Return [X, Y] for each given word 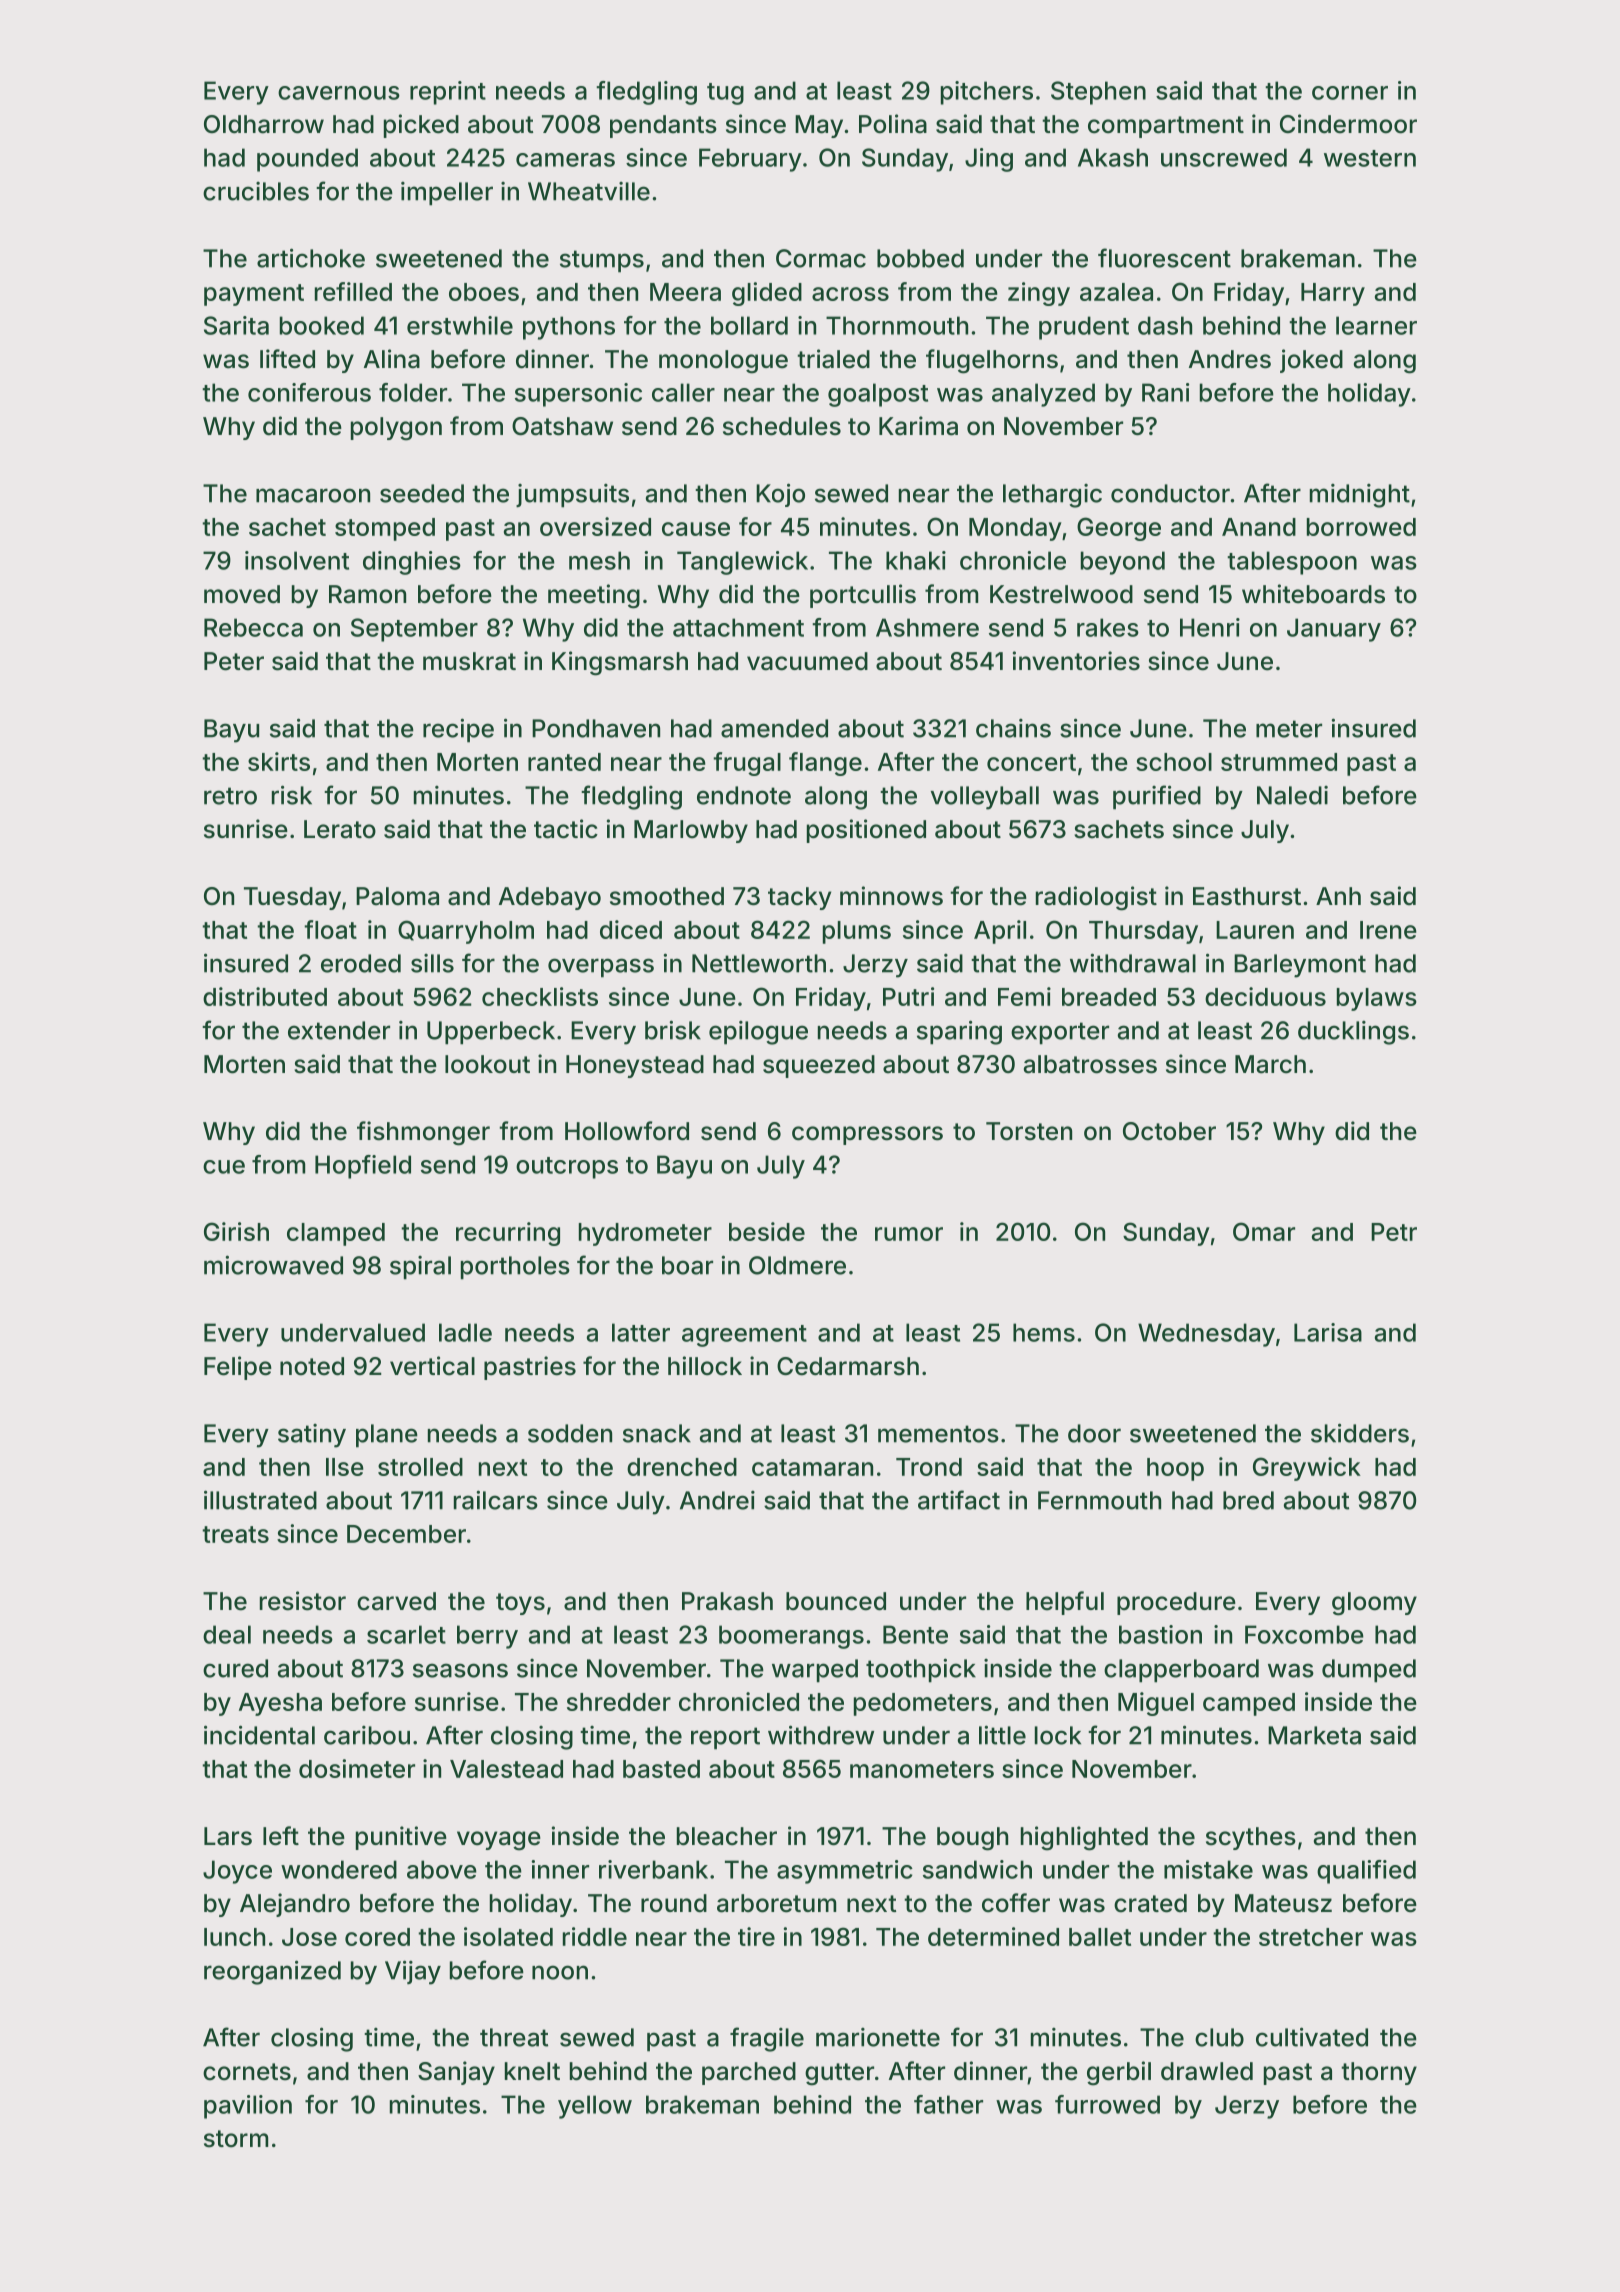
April [1000, 932]
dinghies [412, 563]
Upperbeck [491, 1033]
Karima [918, 426]
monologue [723, 362]
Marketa [1314, 1735]
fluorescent [1164, 258]
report [725, 1738]
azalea [1116, 292]
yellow [595, 2107]
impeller [447, 194]
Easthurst [1247, 896]
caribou [367, 1735]
